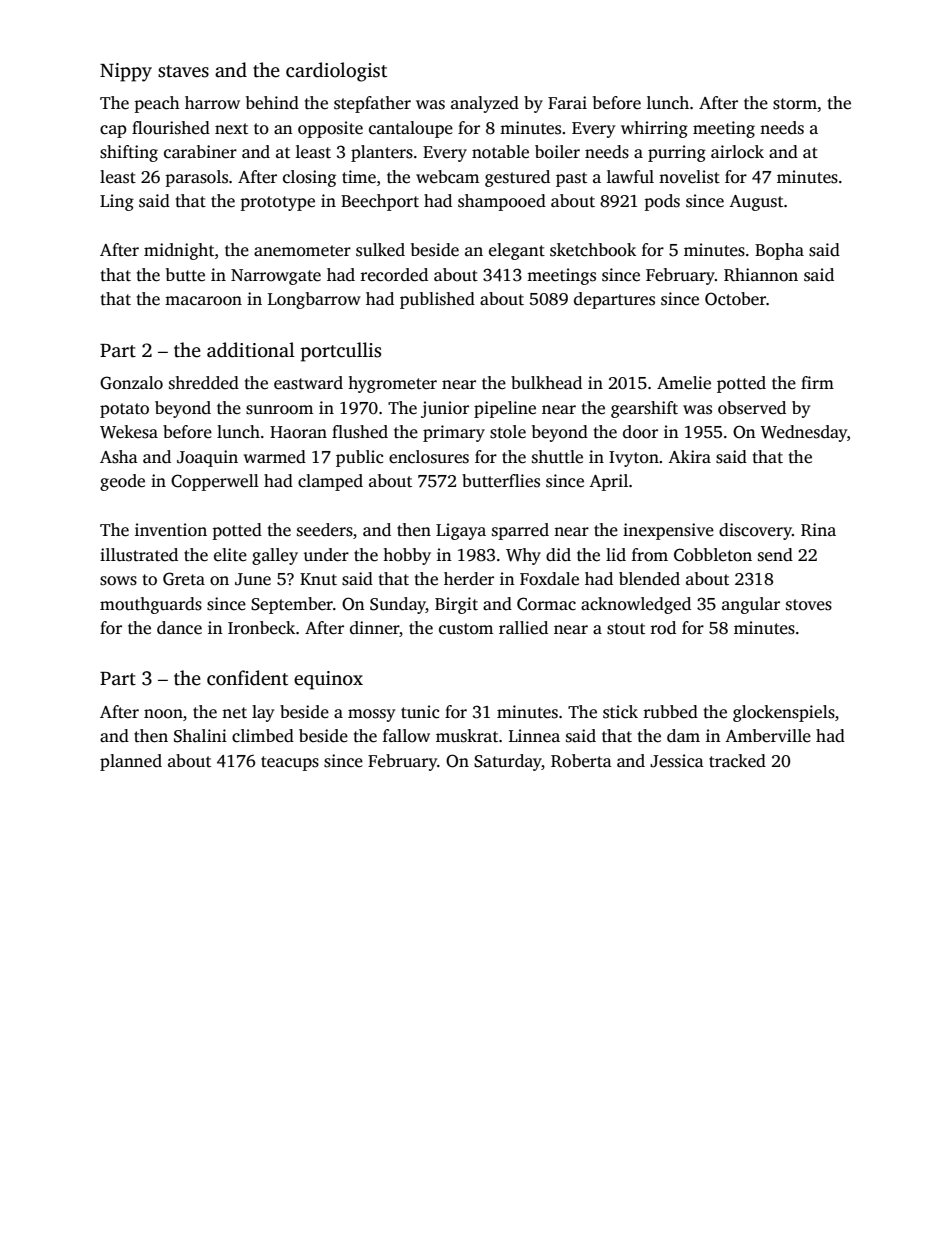 The height and width of the screenshot is (1233, 952). What do you see at coordinates (309, 178) in the screenshot?
I see `closing` at bounding box center [309, 178].
